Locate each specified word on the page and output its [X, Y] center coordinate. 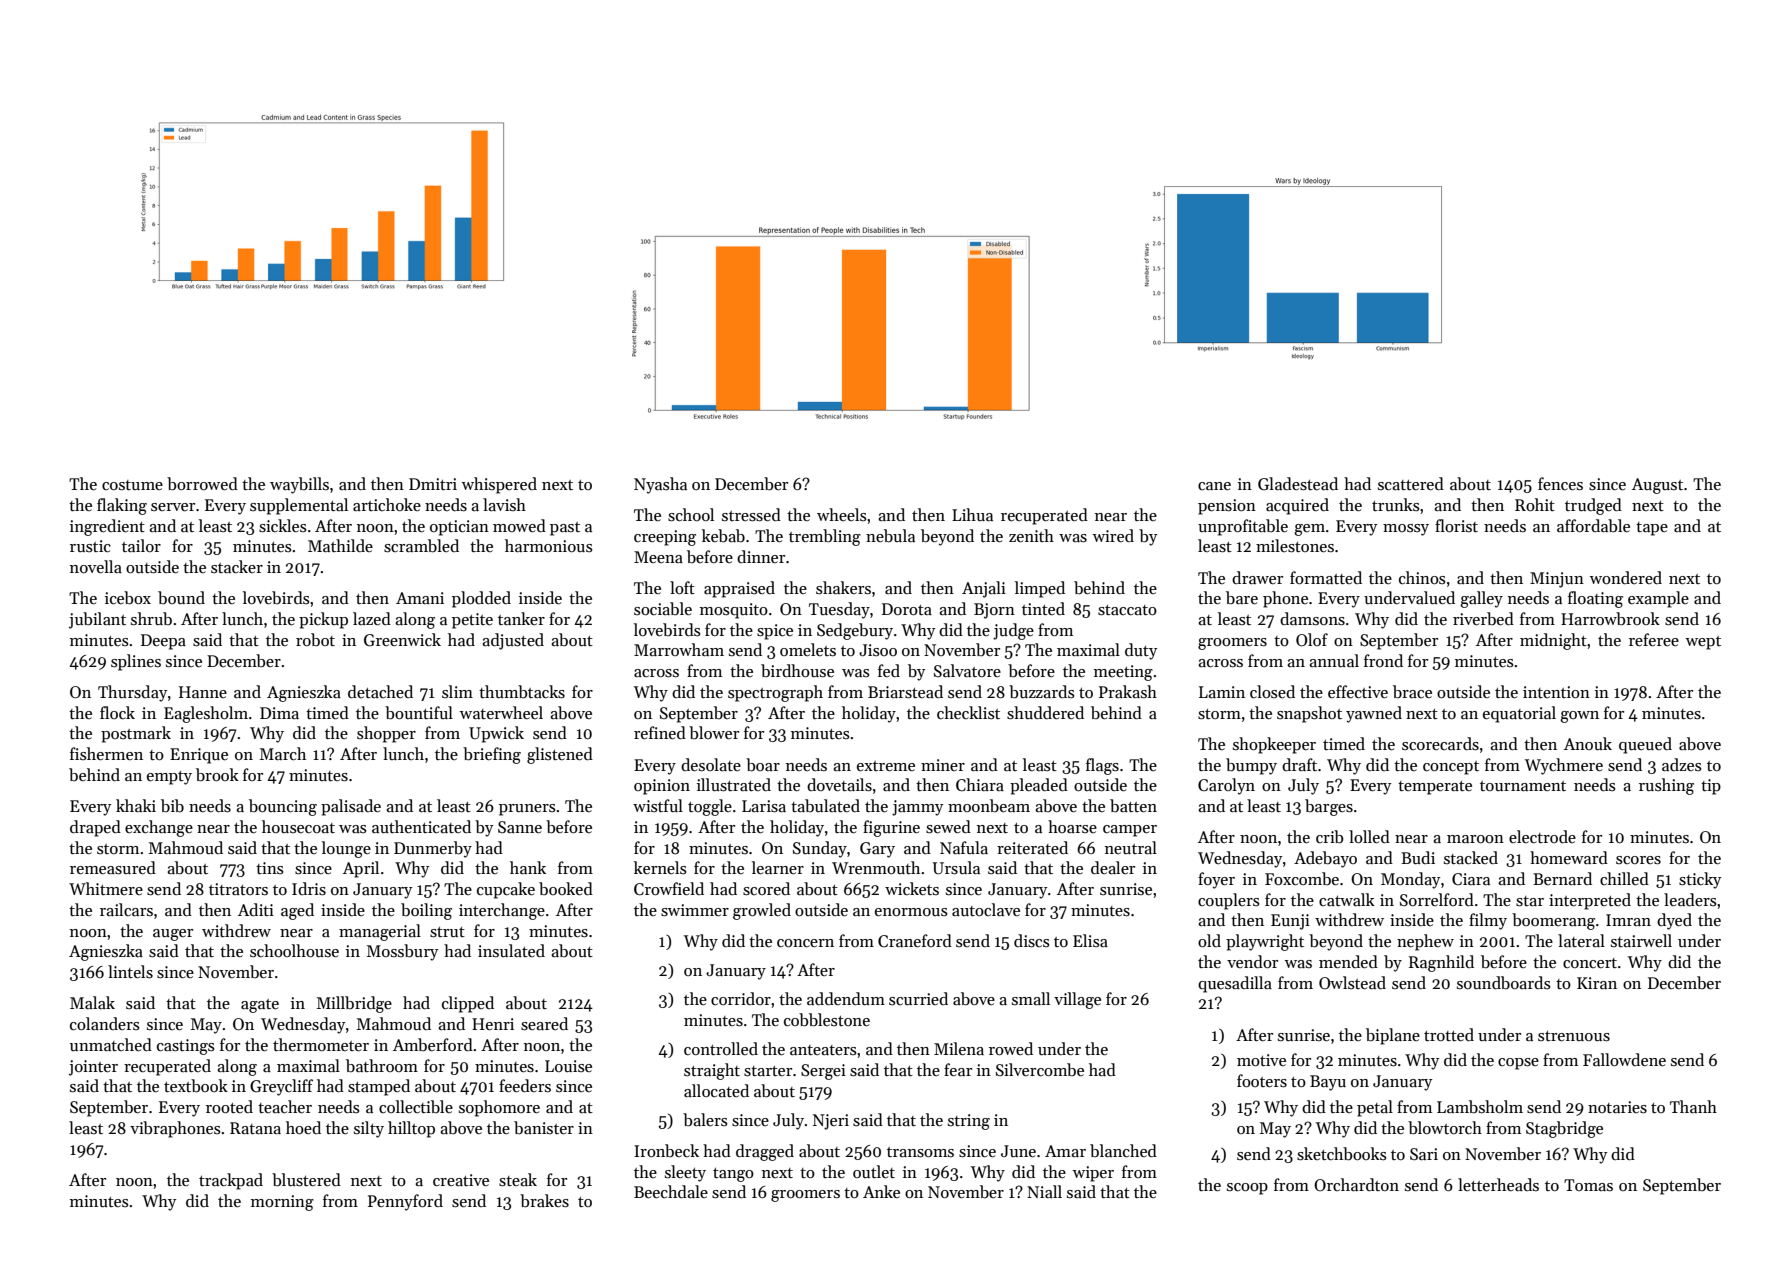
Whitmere [106, 888]
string [969, 1122]
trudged [1593, 506]
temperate [1435, 788]
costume [132, 485]
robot [315, 639]
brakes [544, 1201]
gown [1579, 717]
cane [1214, 486]
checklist [968, 712]
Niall [1044, 1191]
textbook [196, 1086]
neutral [1131, 847]
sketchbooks [1342, 1154]
